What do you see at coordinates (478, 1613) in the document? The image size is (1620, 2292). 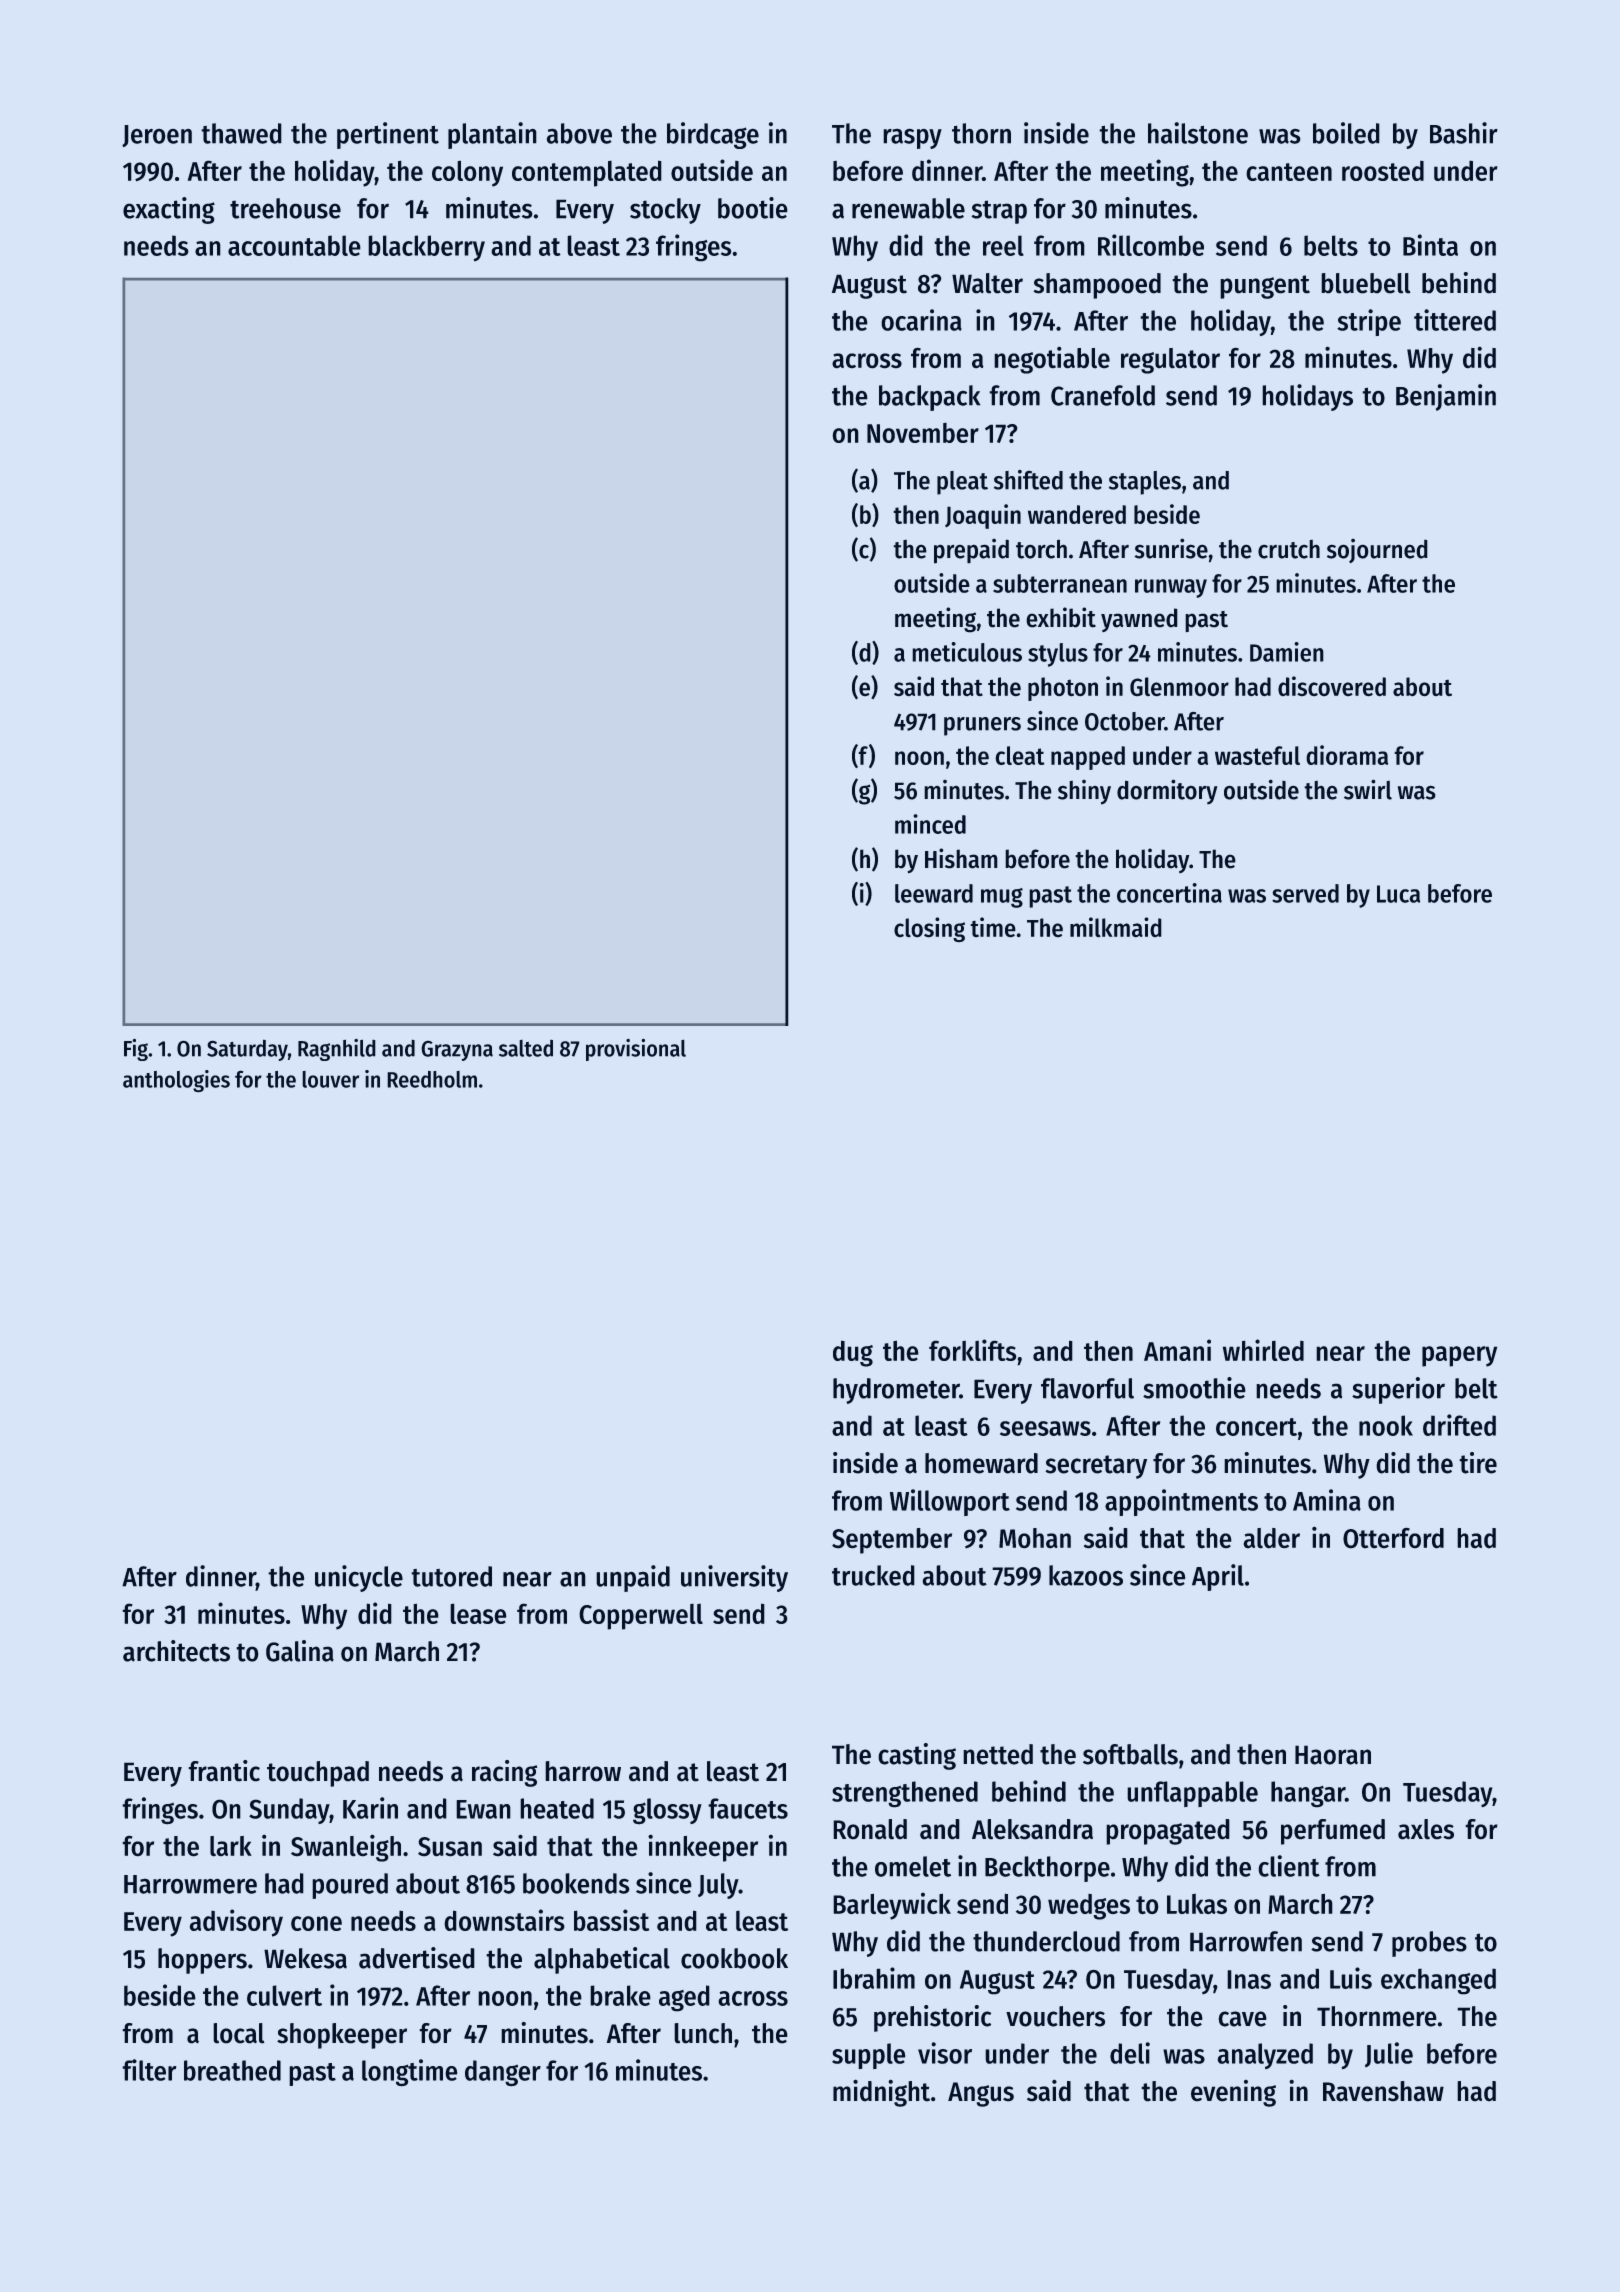 I see `lease` at bounding box center [478, 1613].
